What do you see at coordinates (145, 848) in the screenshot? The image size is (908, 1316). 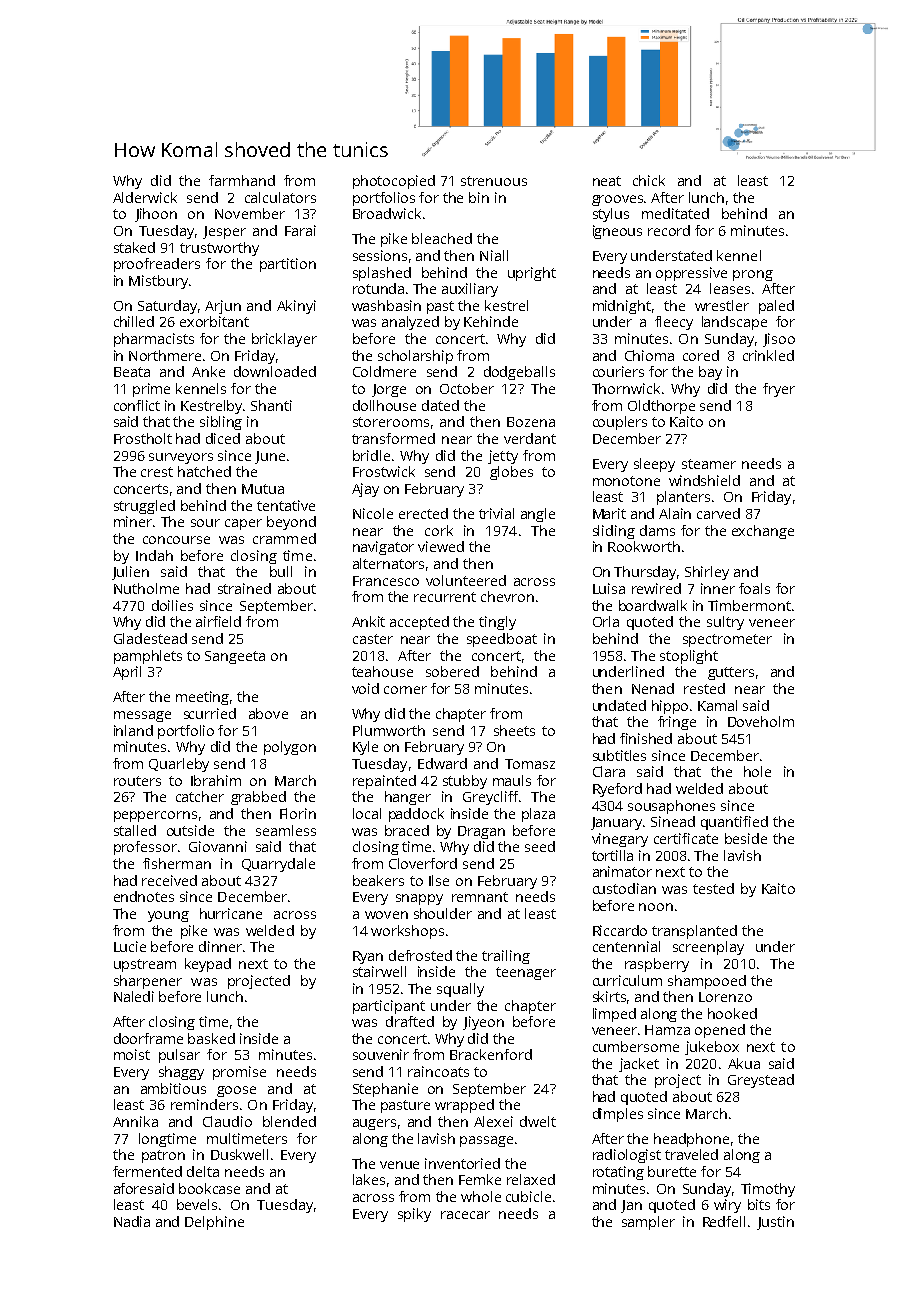 I see `professor` at bounding box center [145, 848].
